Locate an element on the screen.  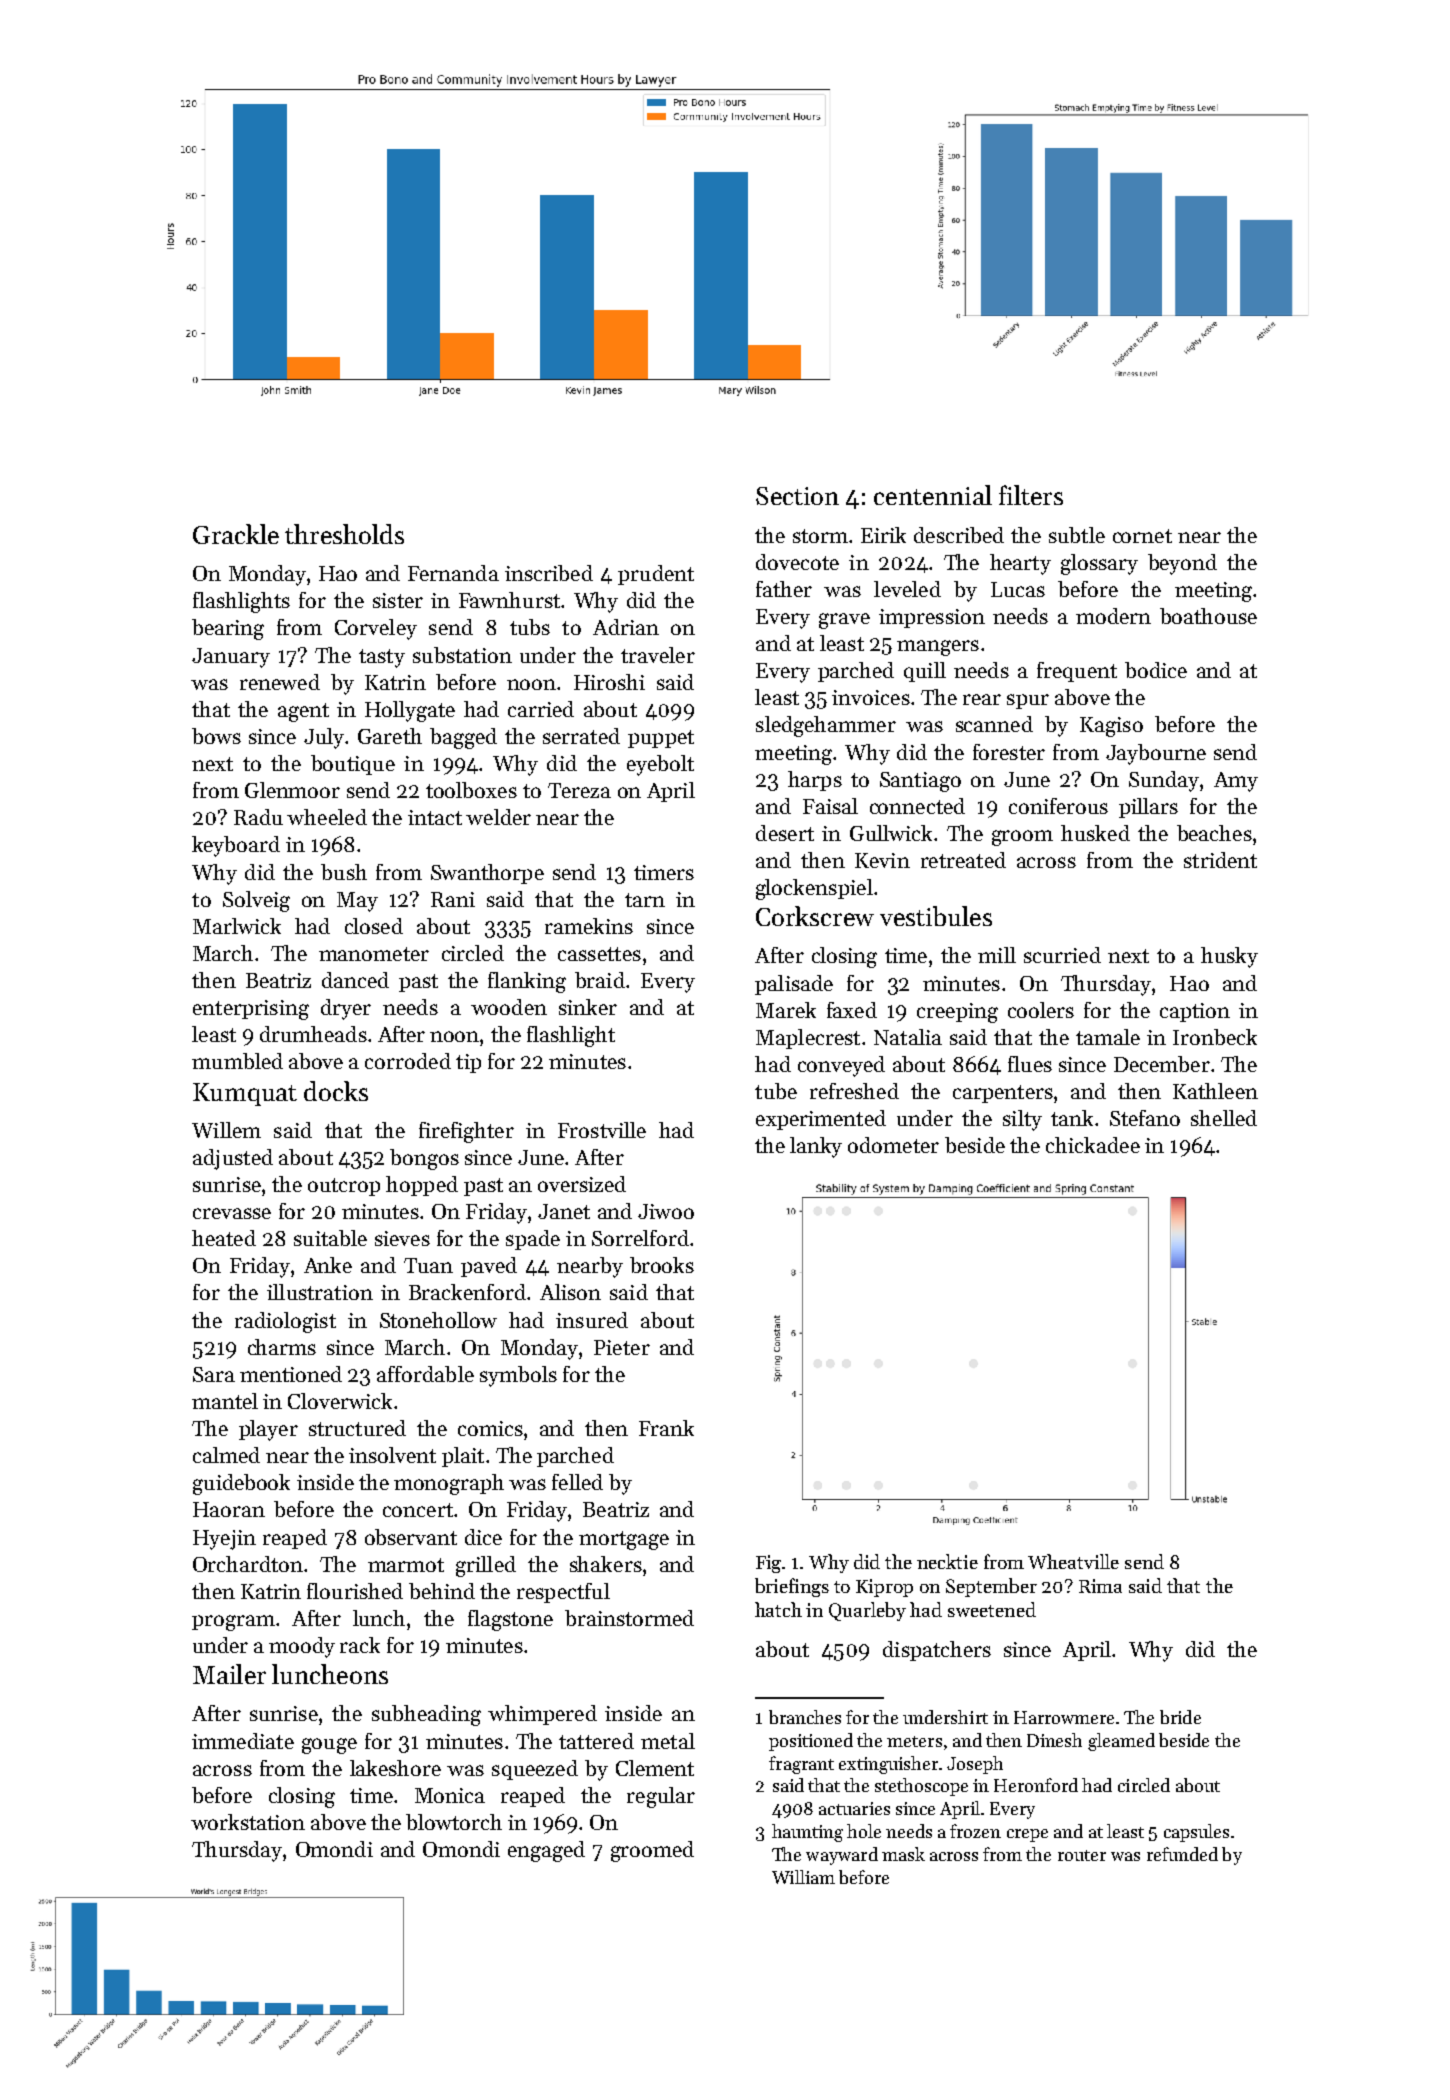
mask is located at coordinates (903, 1854).
